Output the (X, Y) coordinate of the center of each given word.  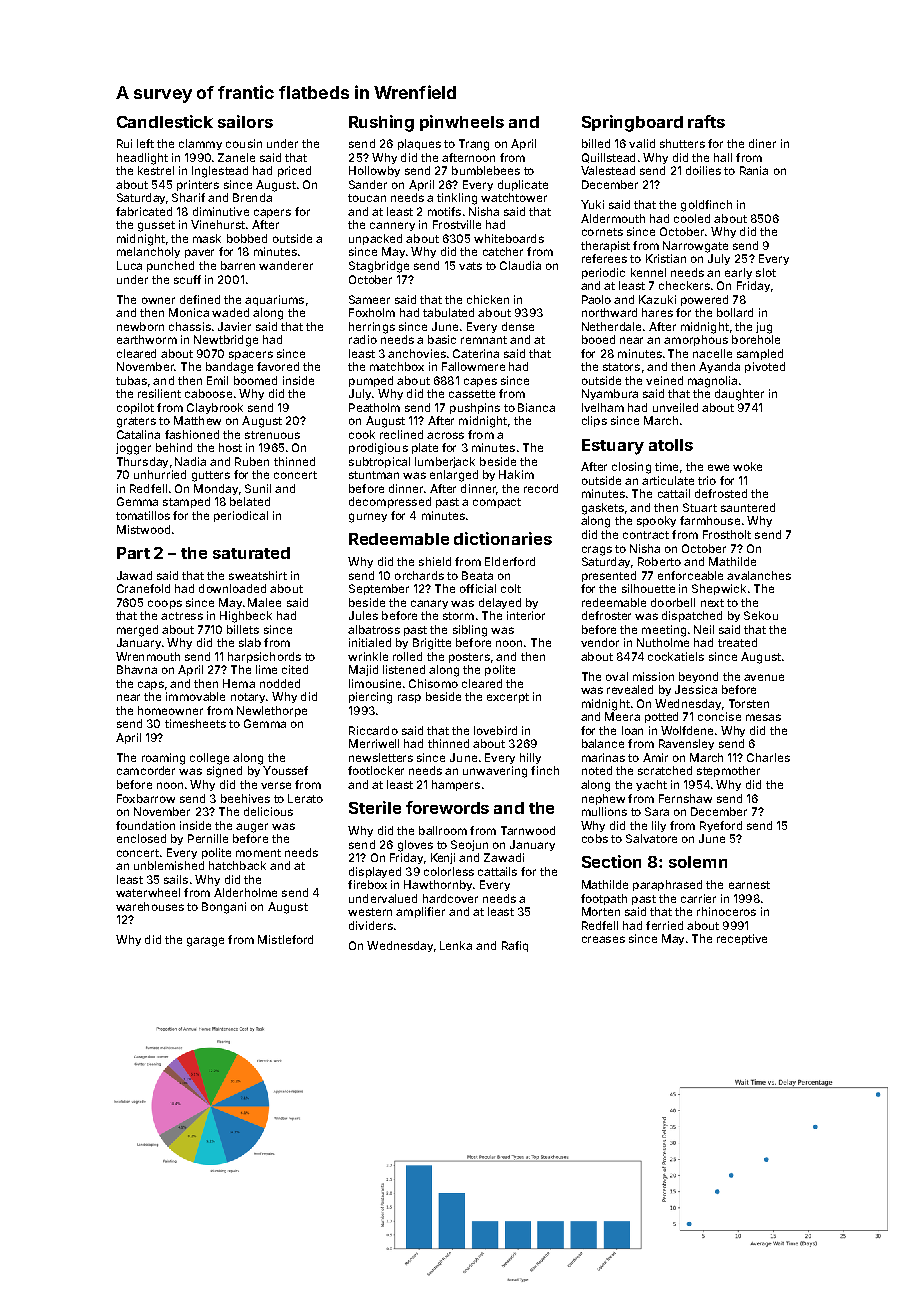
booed (598, 339)
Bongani (224, 908)
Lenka (456, 945)
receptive (742, 939)
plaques (419, 144)
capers (272, 213)
